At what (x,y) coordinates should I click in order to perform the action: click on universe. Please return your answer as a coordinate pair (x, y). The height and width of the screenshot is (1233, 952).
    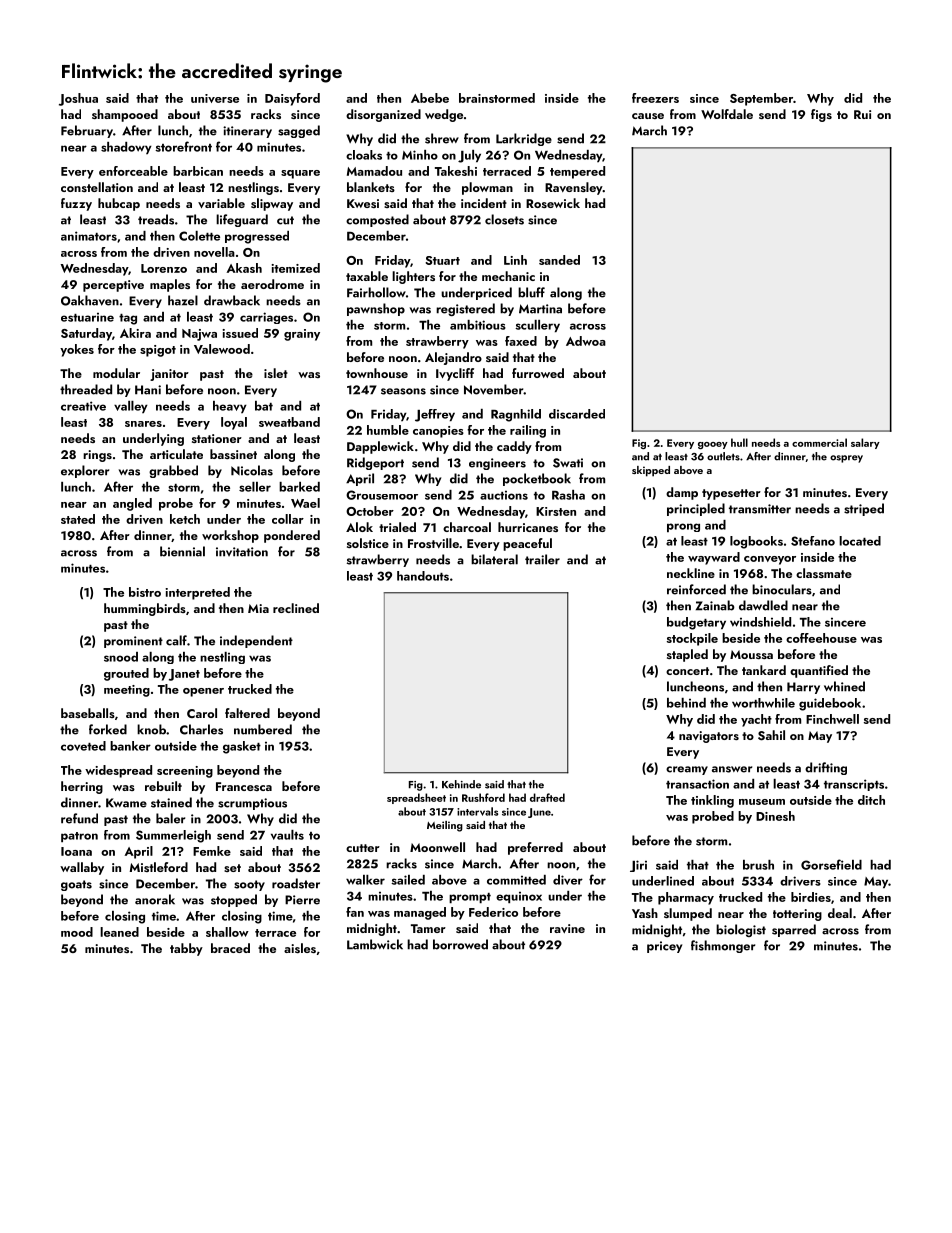
    Looking at the image, I should click on (215, 98).
